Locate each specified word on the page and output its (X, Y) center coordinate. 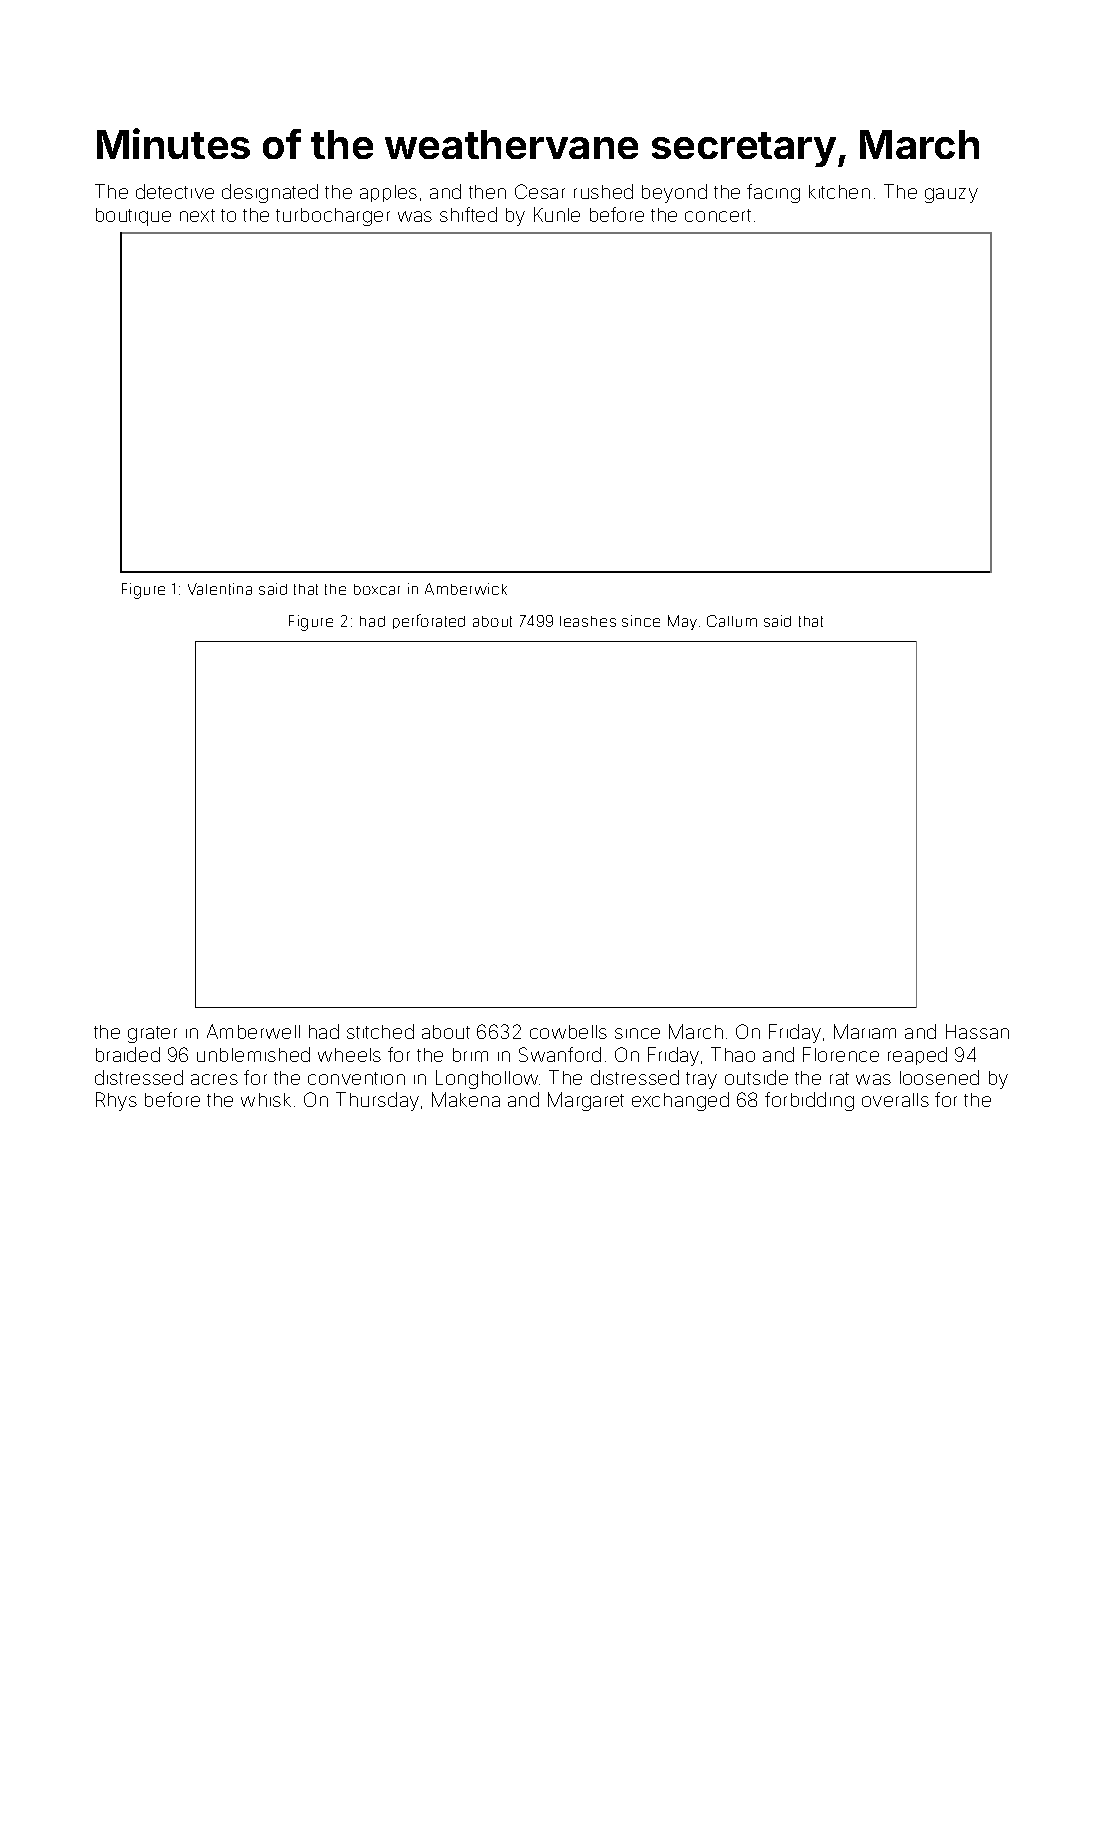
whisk (266, 1100)
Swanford (560, 1054)
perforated (429, 621)
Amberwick (466, 589)
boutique (133, 217)
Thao (733, 1054)
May (682, 622)
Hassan (977, 1031)
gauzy (951, 195)
